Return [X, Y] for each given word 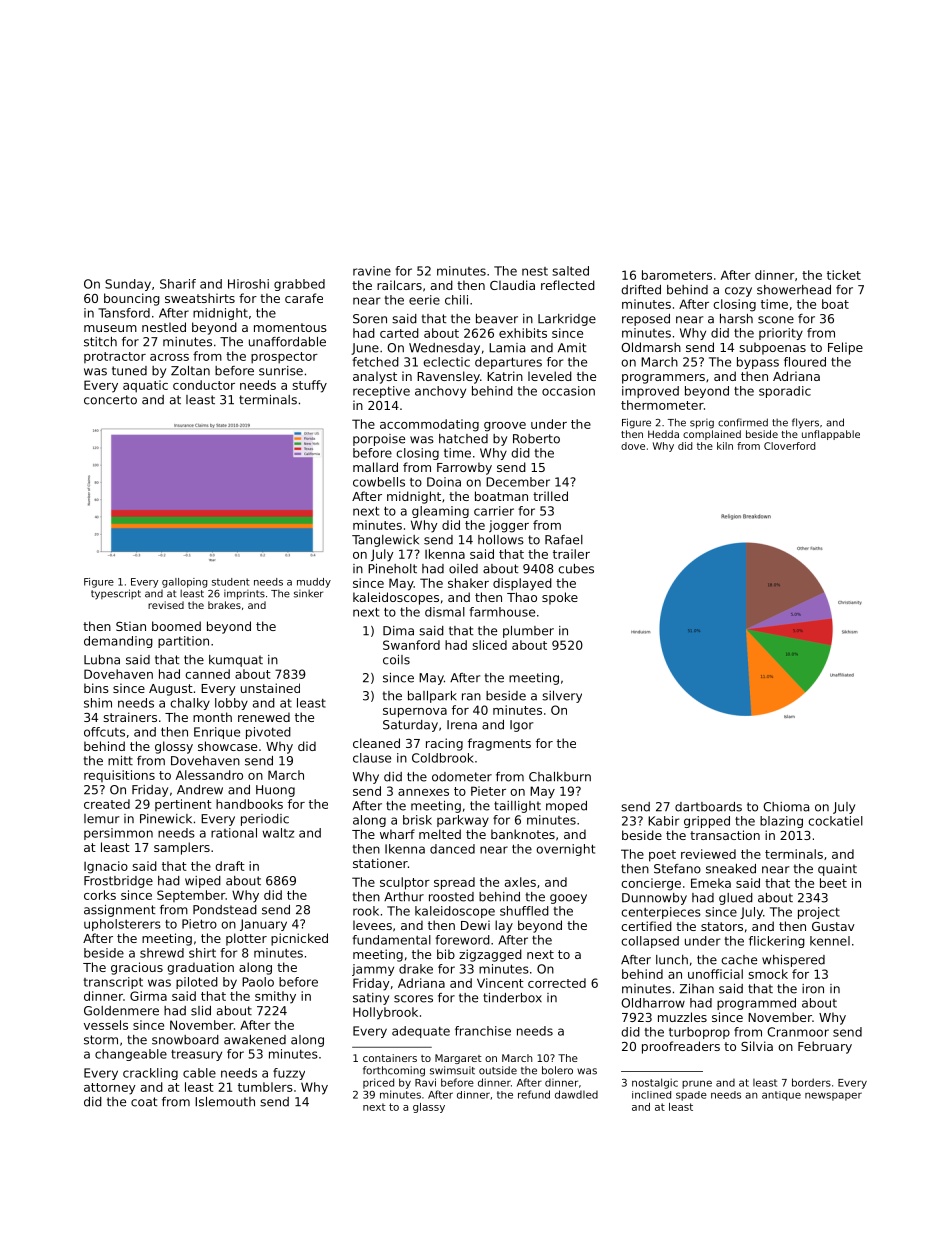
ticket [844, 275]
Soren [370, 319]
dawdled [576, 1094]
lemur [101, 819]
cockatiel [835, 821]
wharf [397, 834]
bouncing [132, 299]
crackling [150, 1074]
